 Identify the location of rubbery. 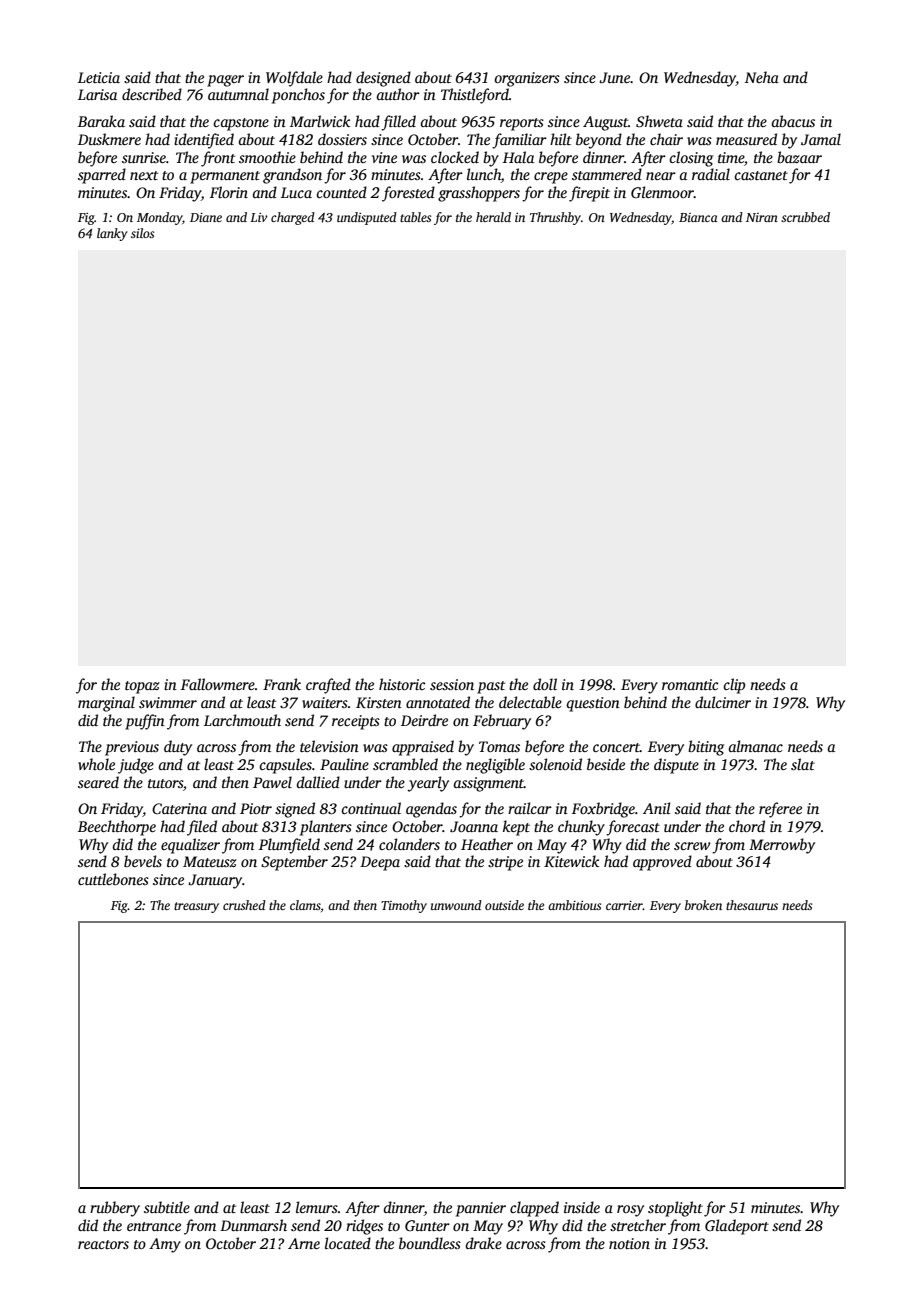
(115, 1209).
